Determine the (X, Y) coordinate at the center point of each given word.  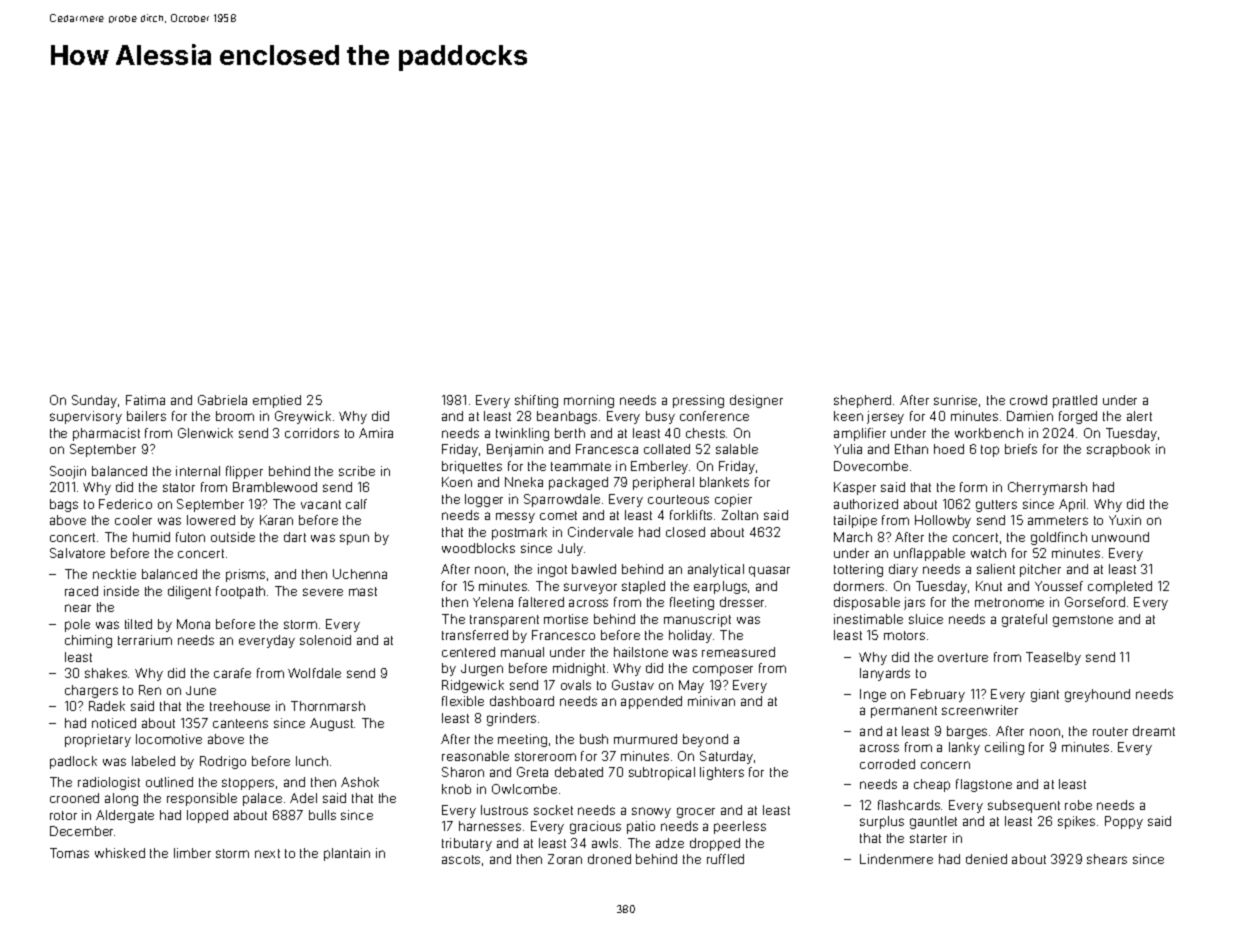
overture (963, 657)
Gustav (633, 685)
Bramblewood (275, 487)
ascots (461, 859)
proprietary (98, 740)
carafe (232, 673)
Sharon (463, 772)
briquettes (472, 467)
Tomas (69, 853)
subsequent (1024, 806)
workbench (989, 433)
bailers (146, 416)
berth (570, 433)
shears (1107, 859)
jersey (885, 417)
